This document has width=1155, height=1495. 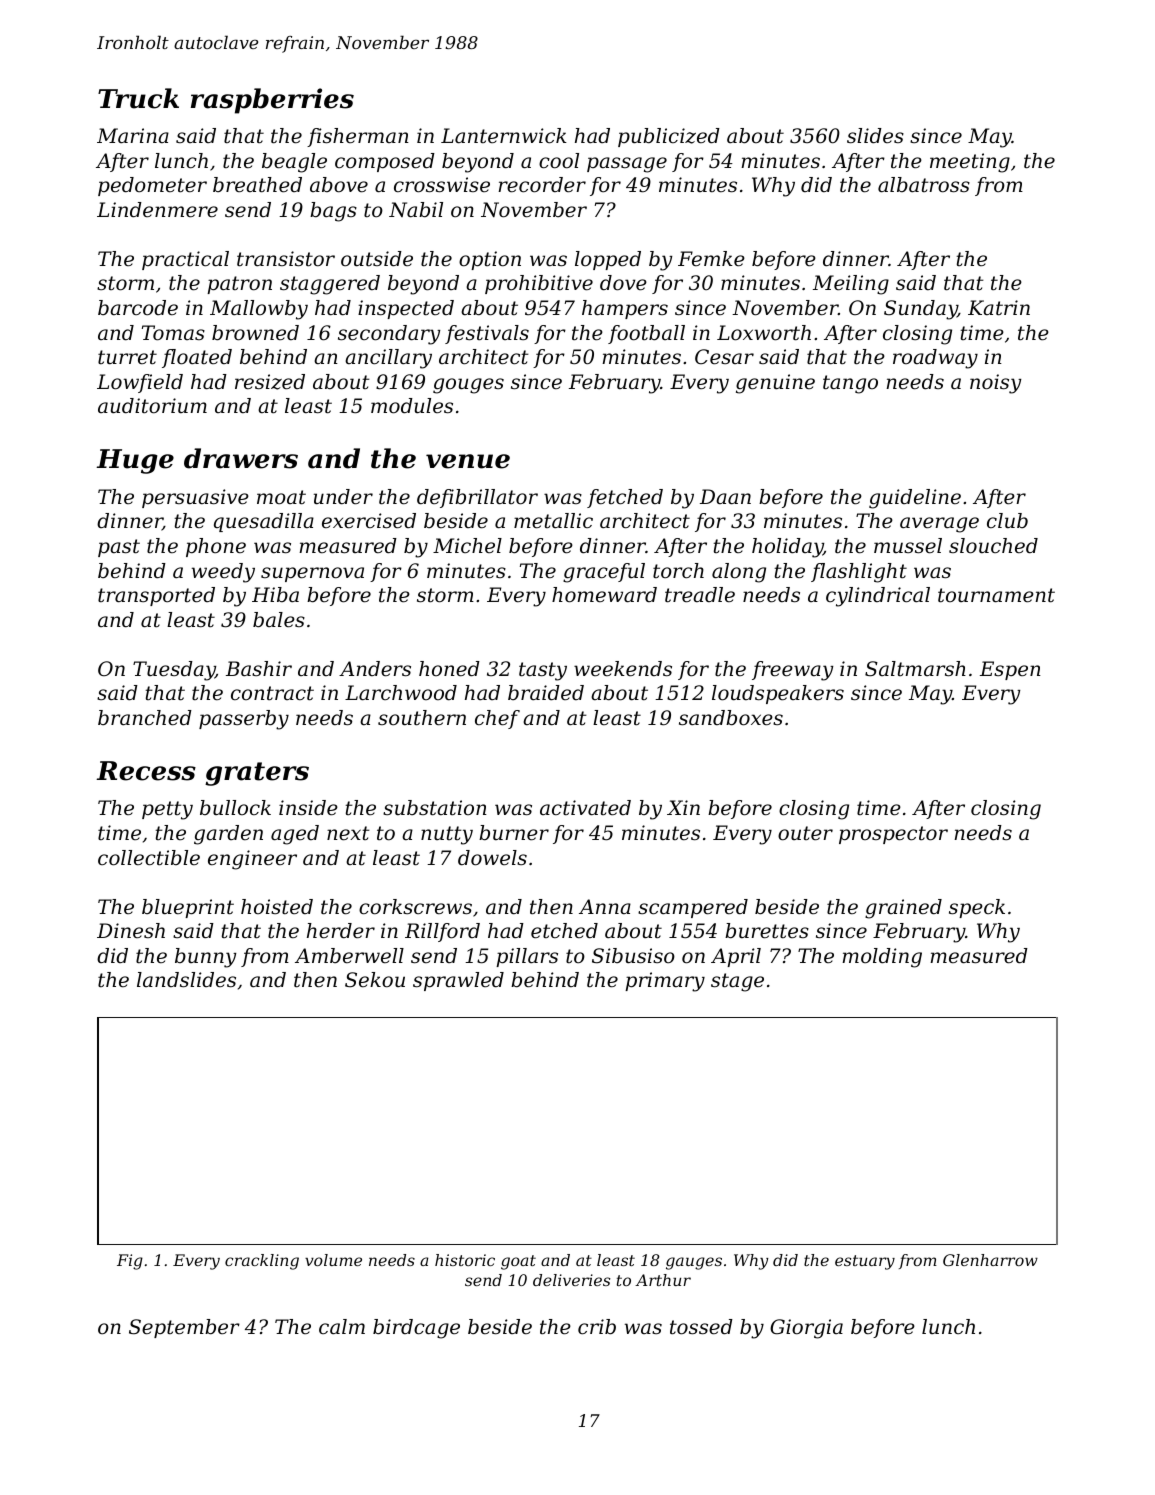 What do you see at coordinates (977, 908) in the document?
I see `speck` at bounding box center [977, 908].
